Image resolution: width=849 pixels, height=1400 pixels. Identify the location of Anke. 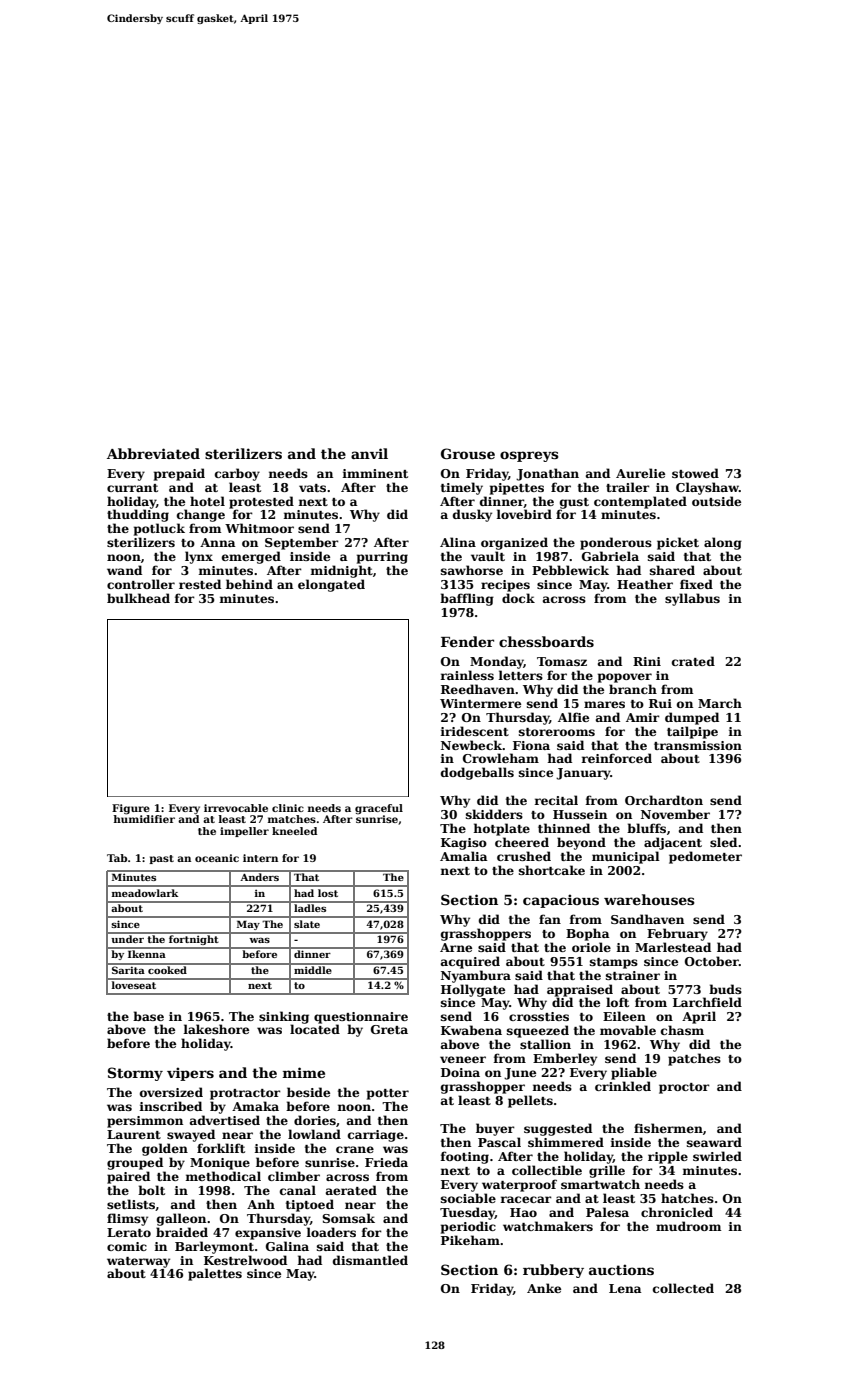
(544, 1288).
